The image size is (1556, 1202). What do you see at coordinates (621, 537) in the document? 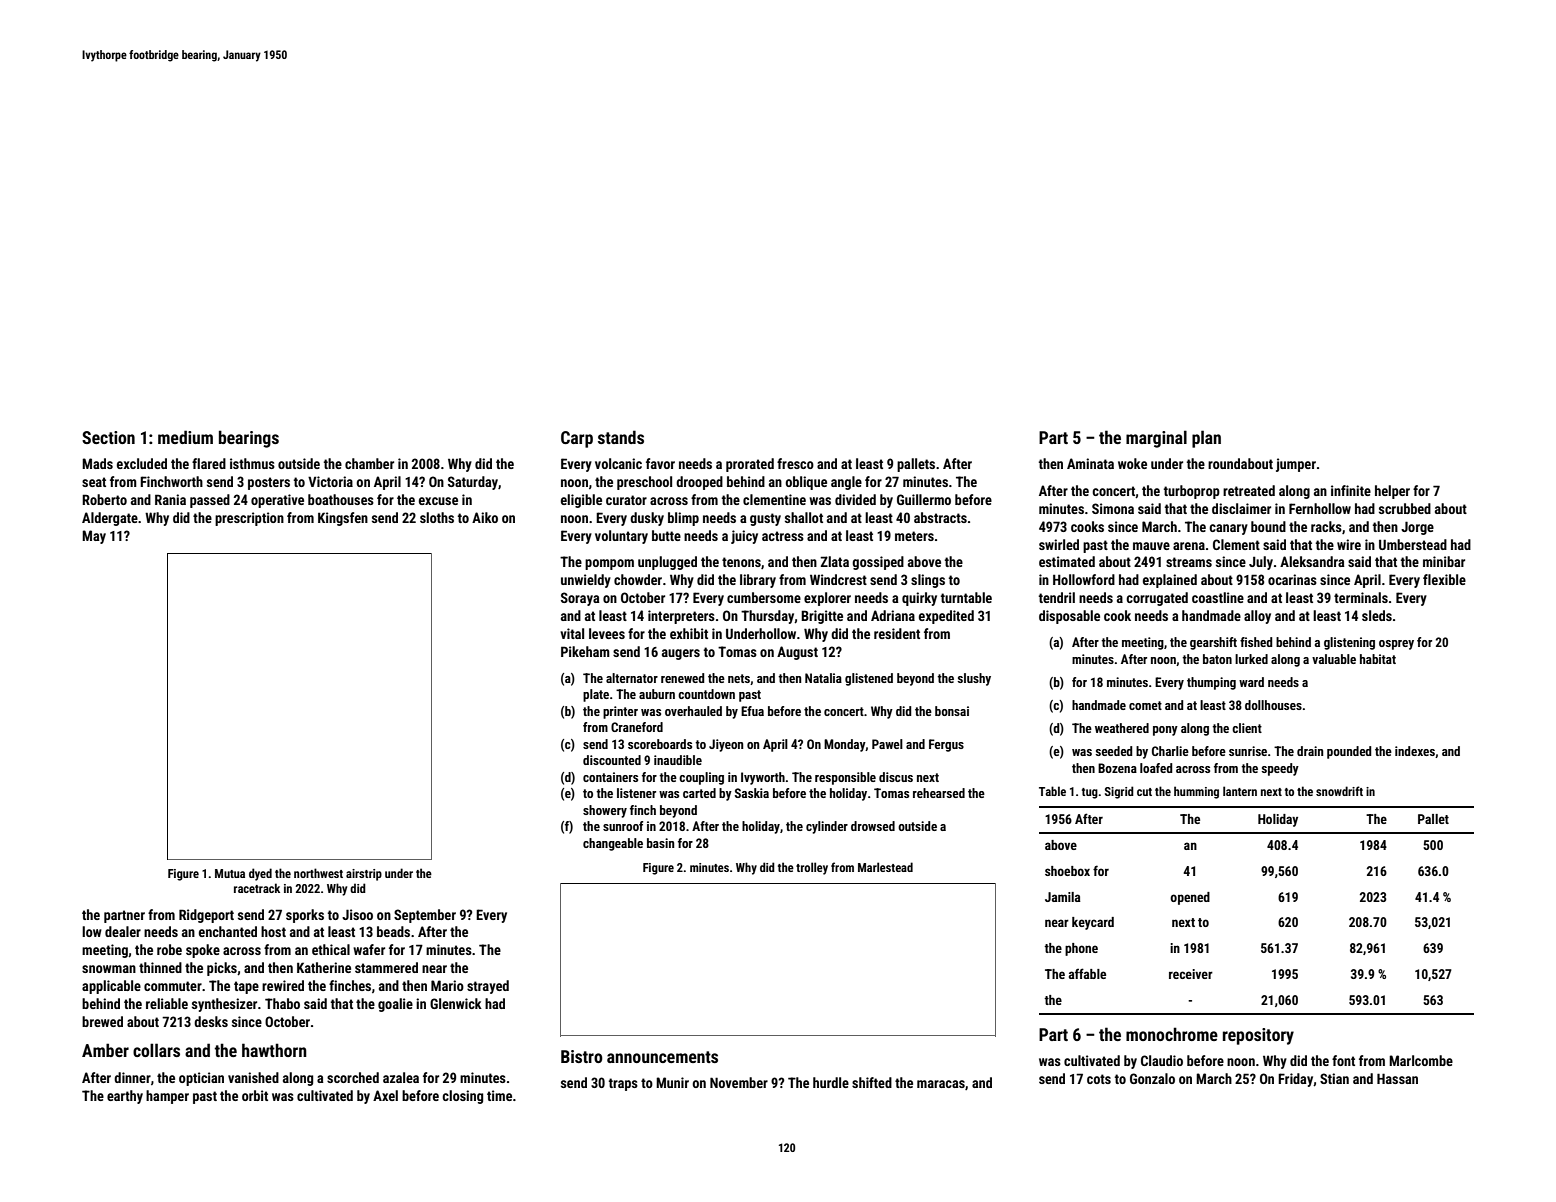
I see `voluntary` at bounding box center [621, 537].
